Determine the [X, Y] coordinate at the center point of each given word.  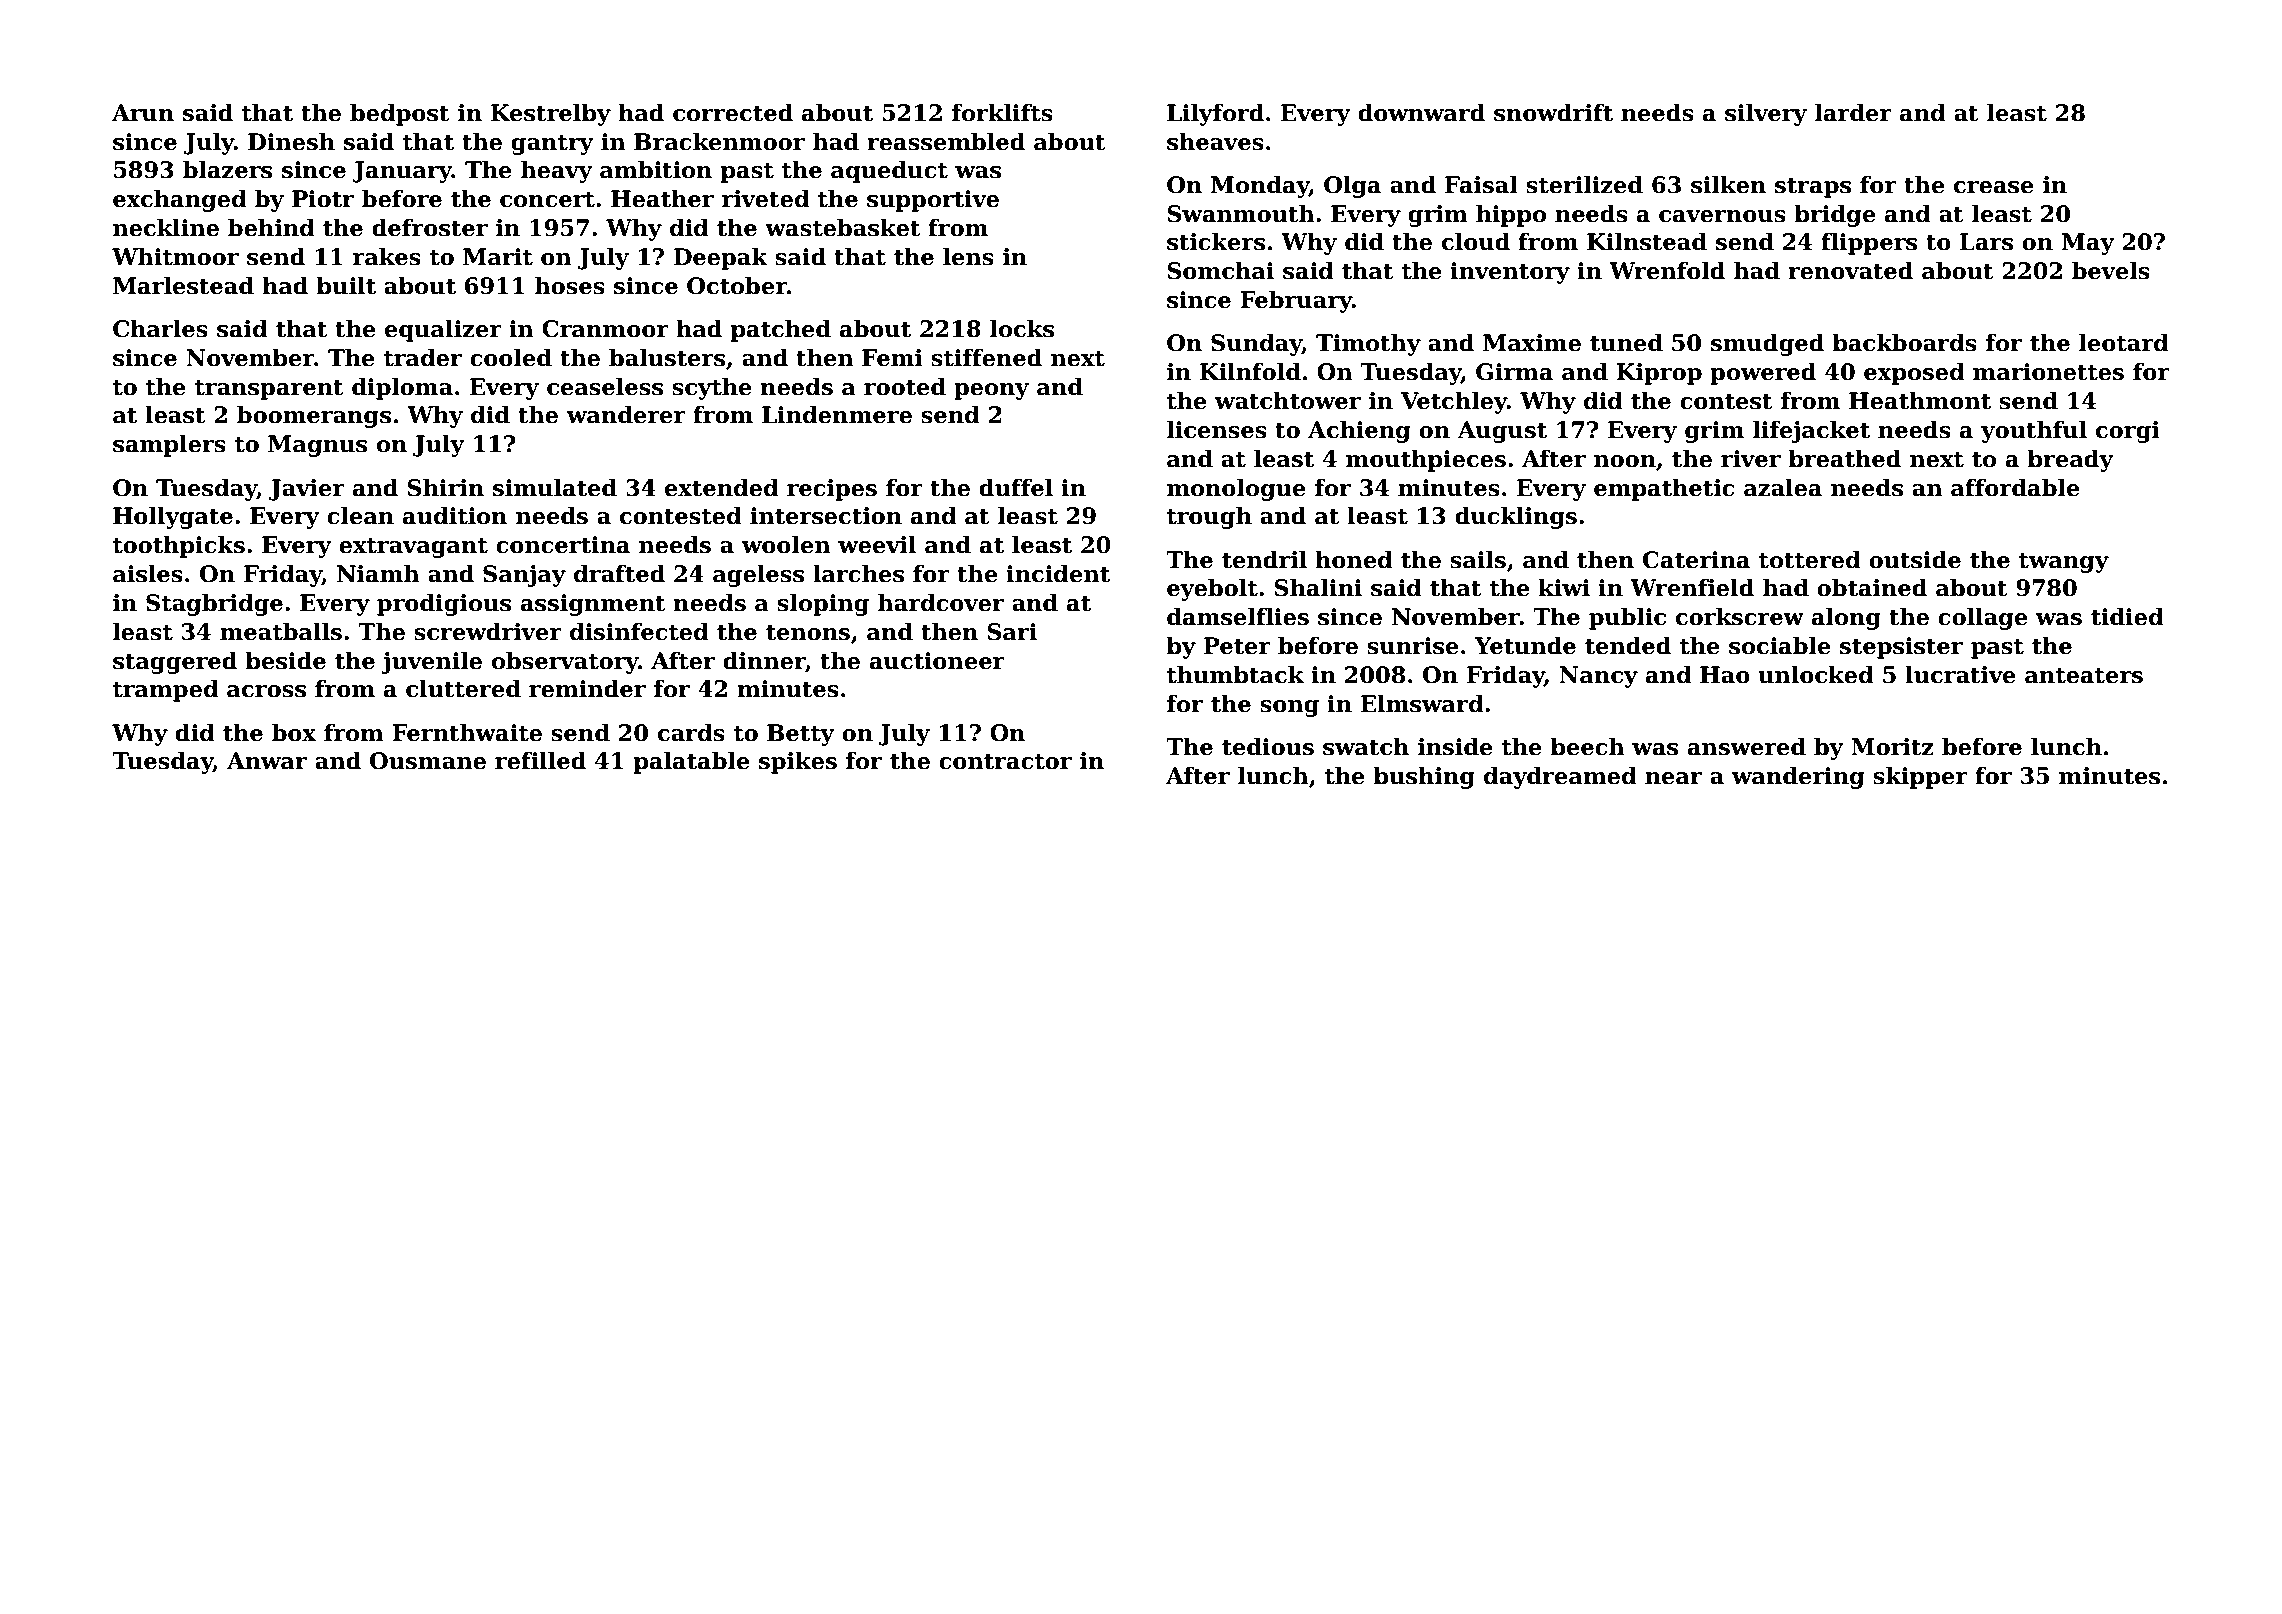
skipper [1920, 777]
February [1296, 301]
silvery [1766, 114]
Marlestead [183, 285]
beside [285, 660]
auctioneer [937, 661]
